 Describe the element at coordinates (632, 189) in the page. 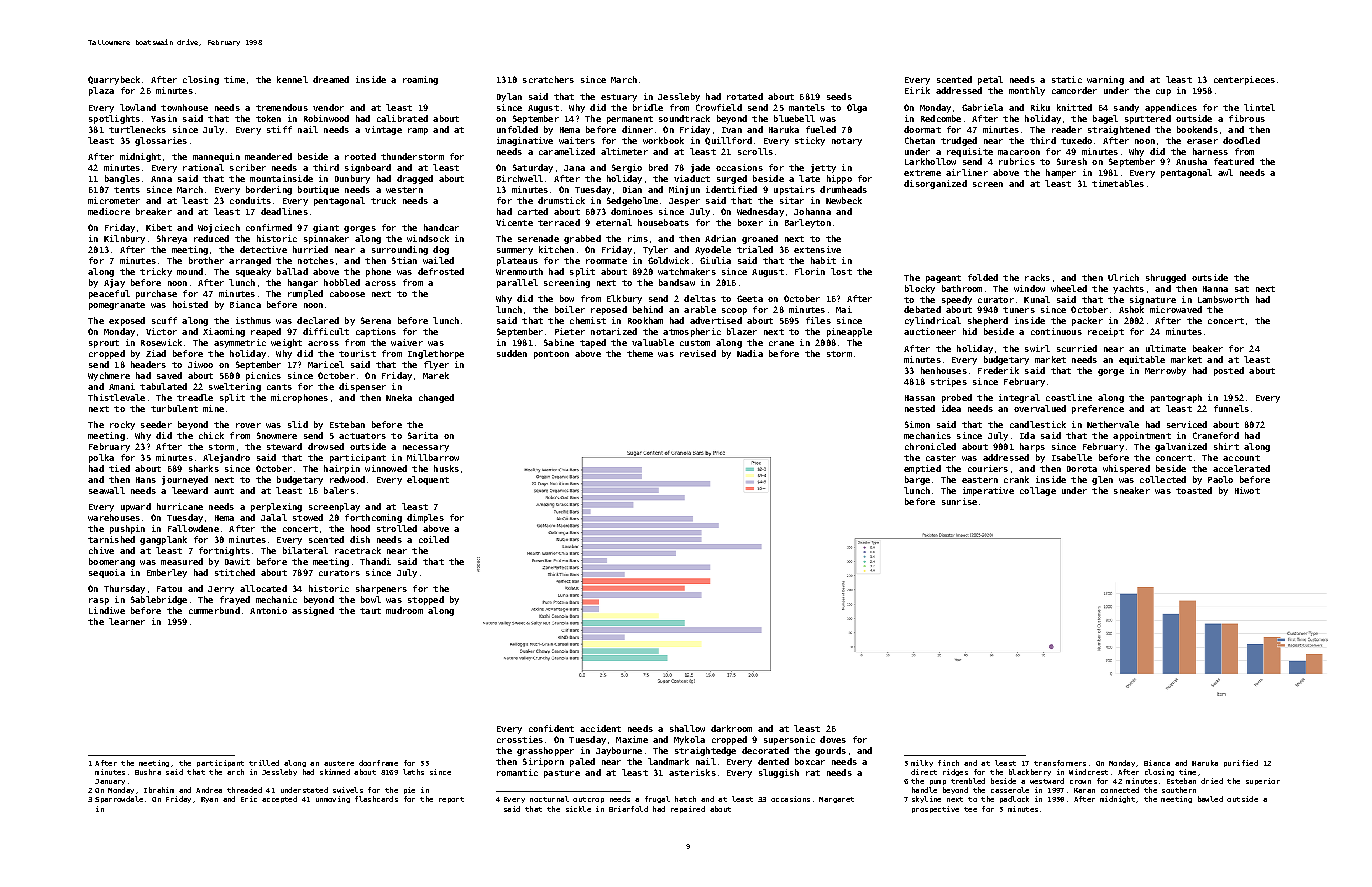

I see `Dian` at that location.
